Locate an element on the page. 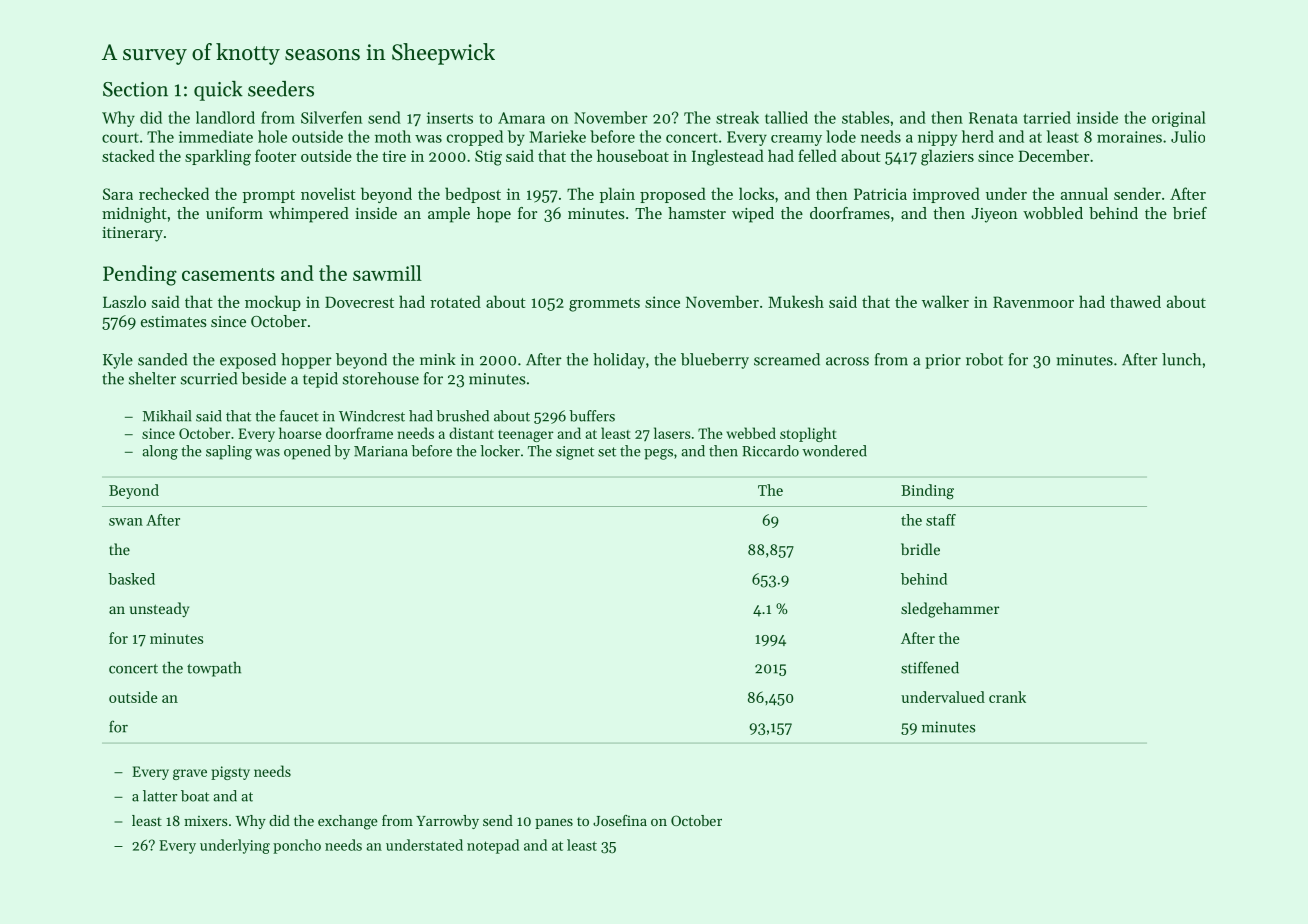 The width and height of the image is (1308, 924). quick is located at coordinates (218, 91).
